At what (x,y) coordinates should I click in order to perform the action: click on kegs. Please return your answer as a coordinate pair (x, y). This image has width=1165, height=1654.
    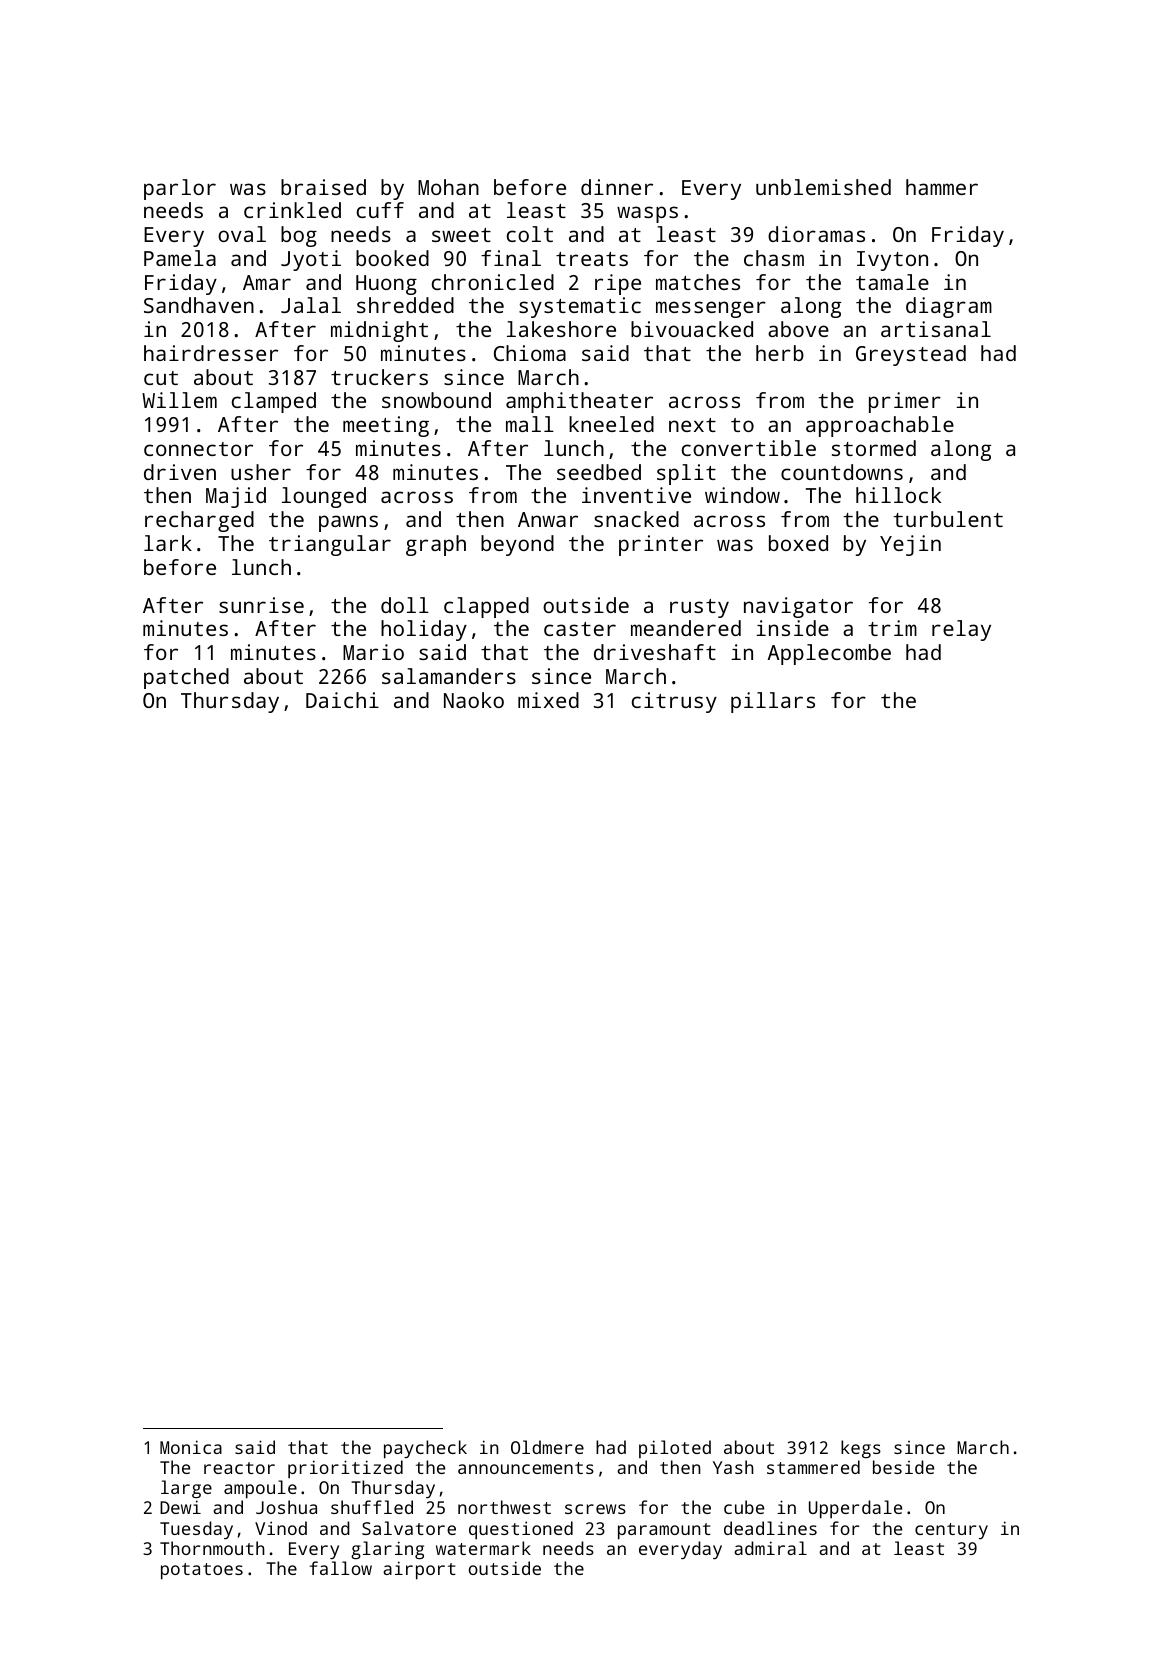
    Looking at the image, I should click on (861, 1449).
